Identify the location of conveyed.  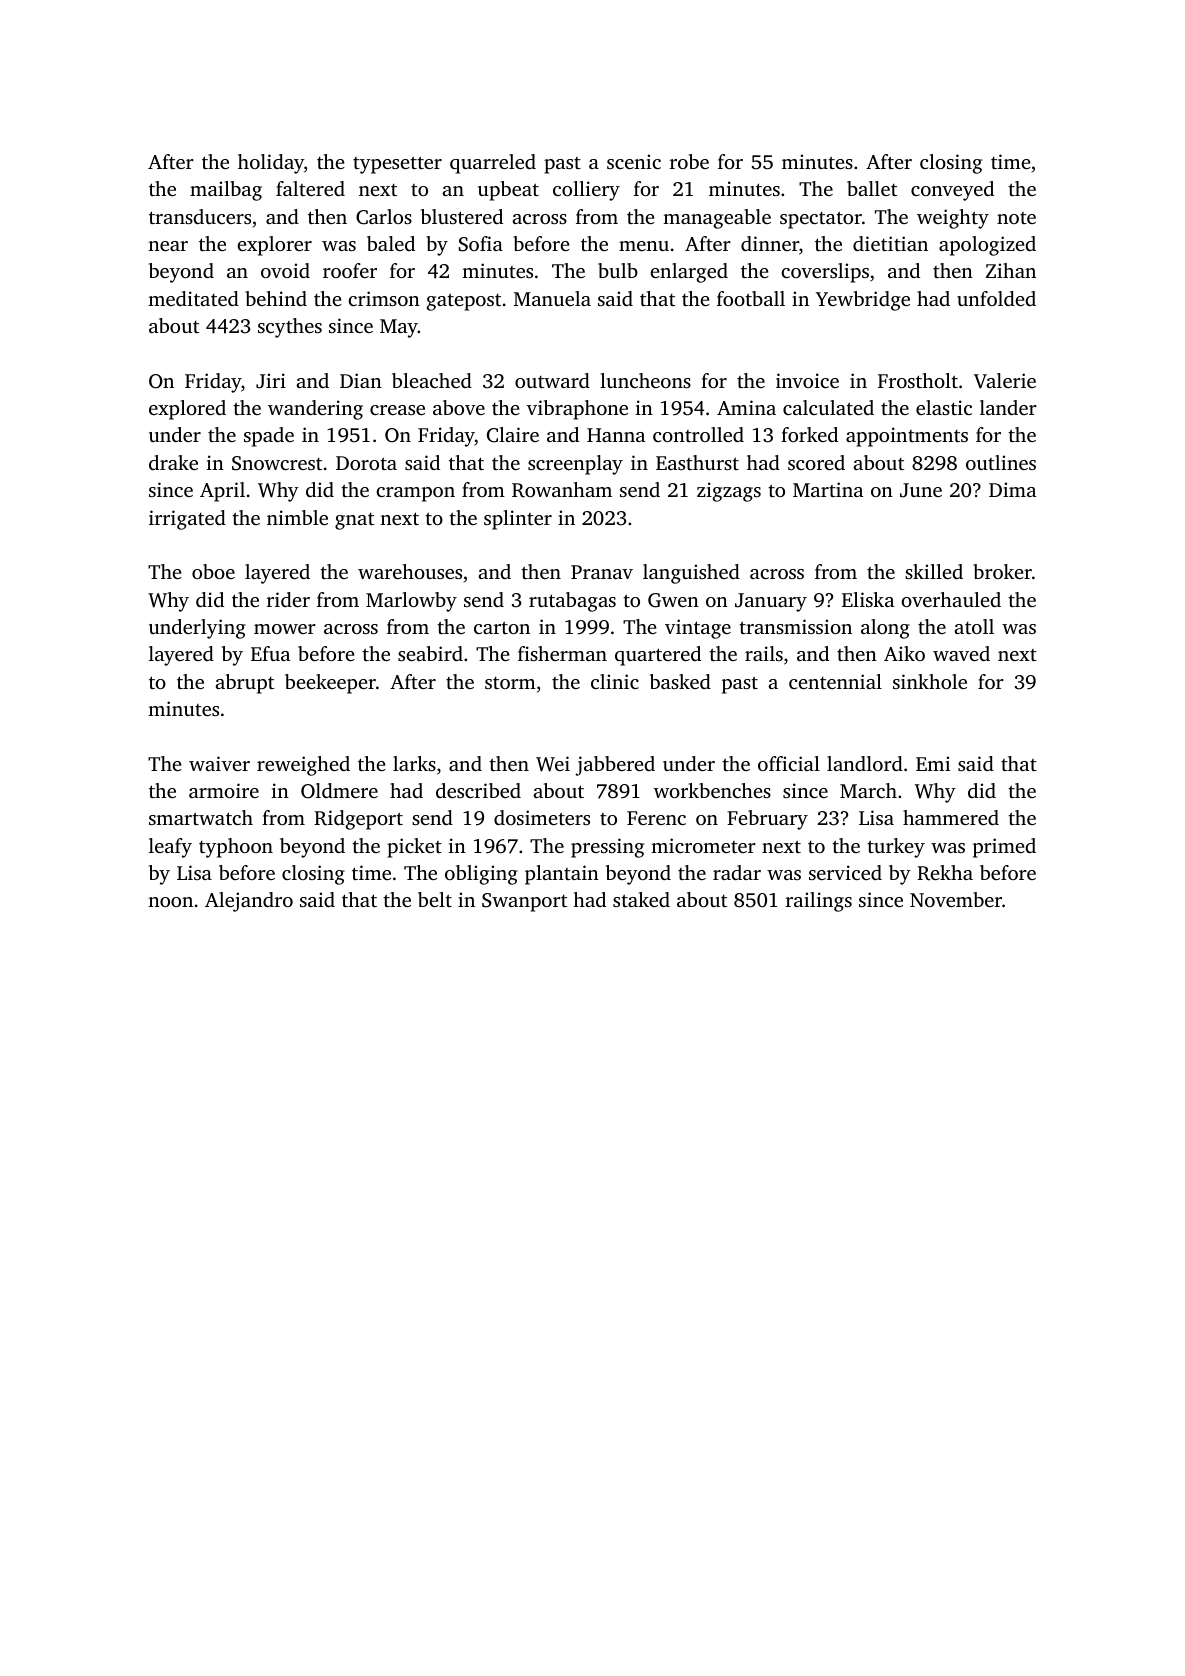
(952, 191).
